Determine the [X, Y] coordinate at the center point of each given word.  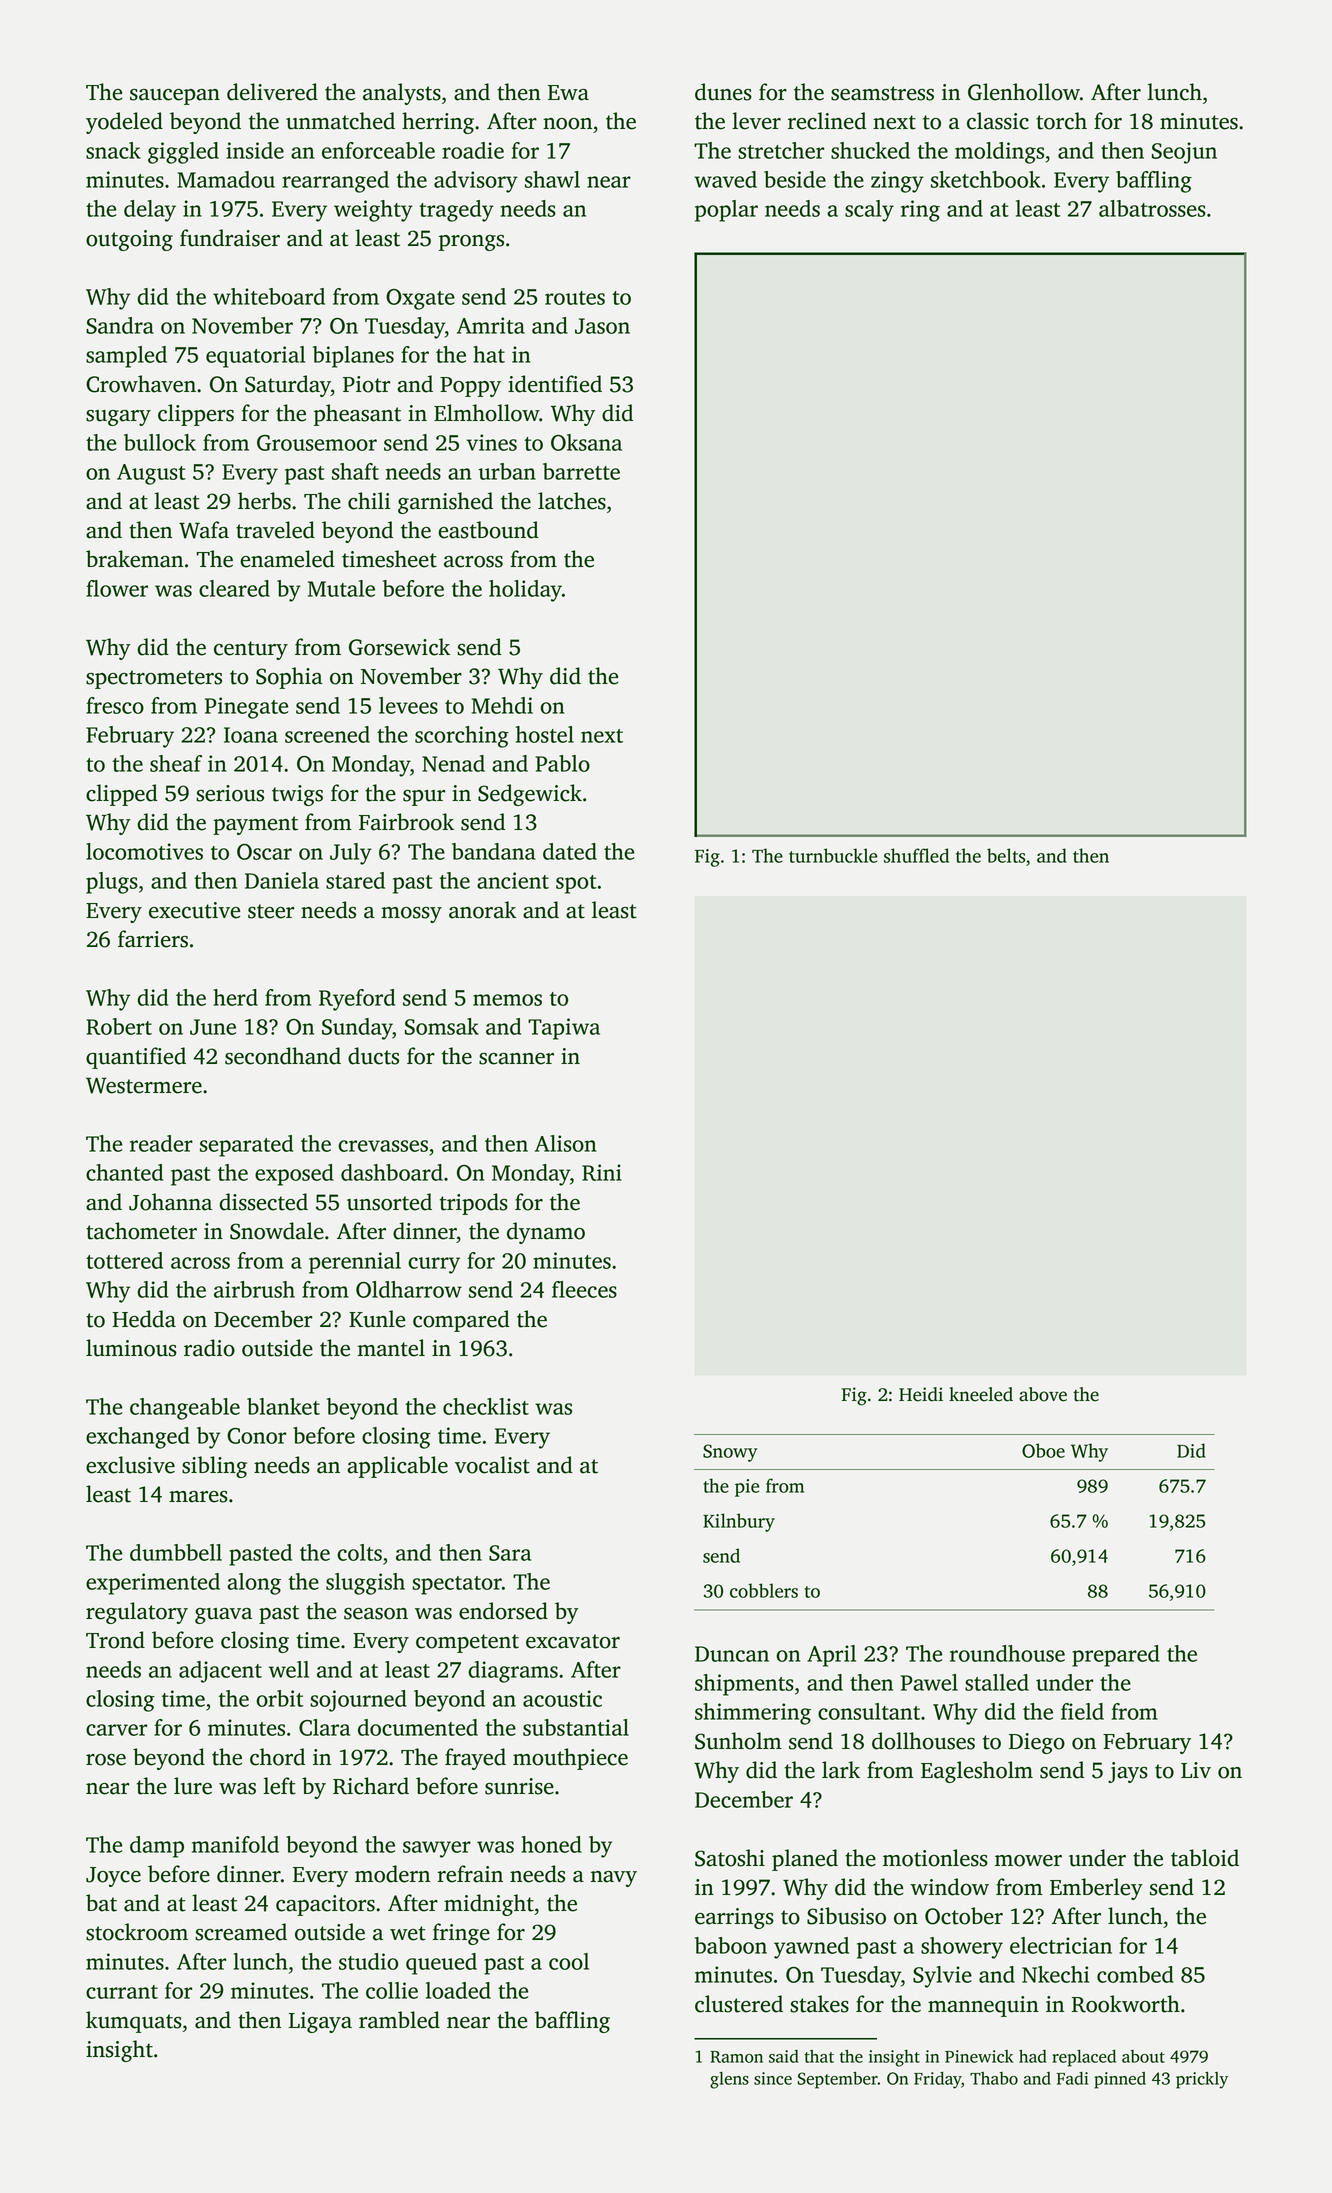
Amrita [491, 325]
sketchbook [986, 179]
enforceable [378, 150]
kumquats [134, 2022]
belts [1006, 855]
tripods [474, 1204]
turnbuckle [833, 855]
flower [117, 588]
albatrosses [1152, 208]
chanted [124, 1172]
